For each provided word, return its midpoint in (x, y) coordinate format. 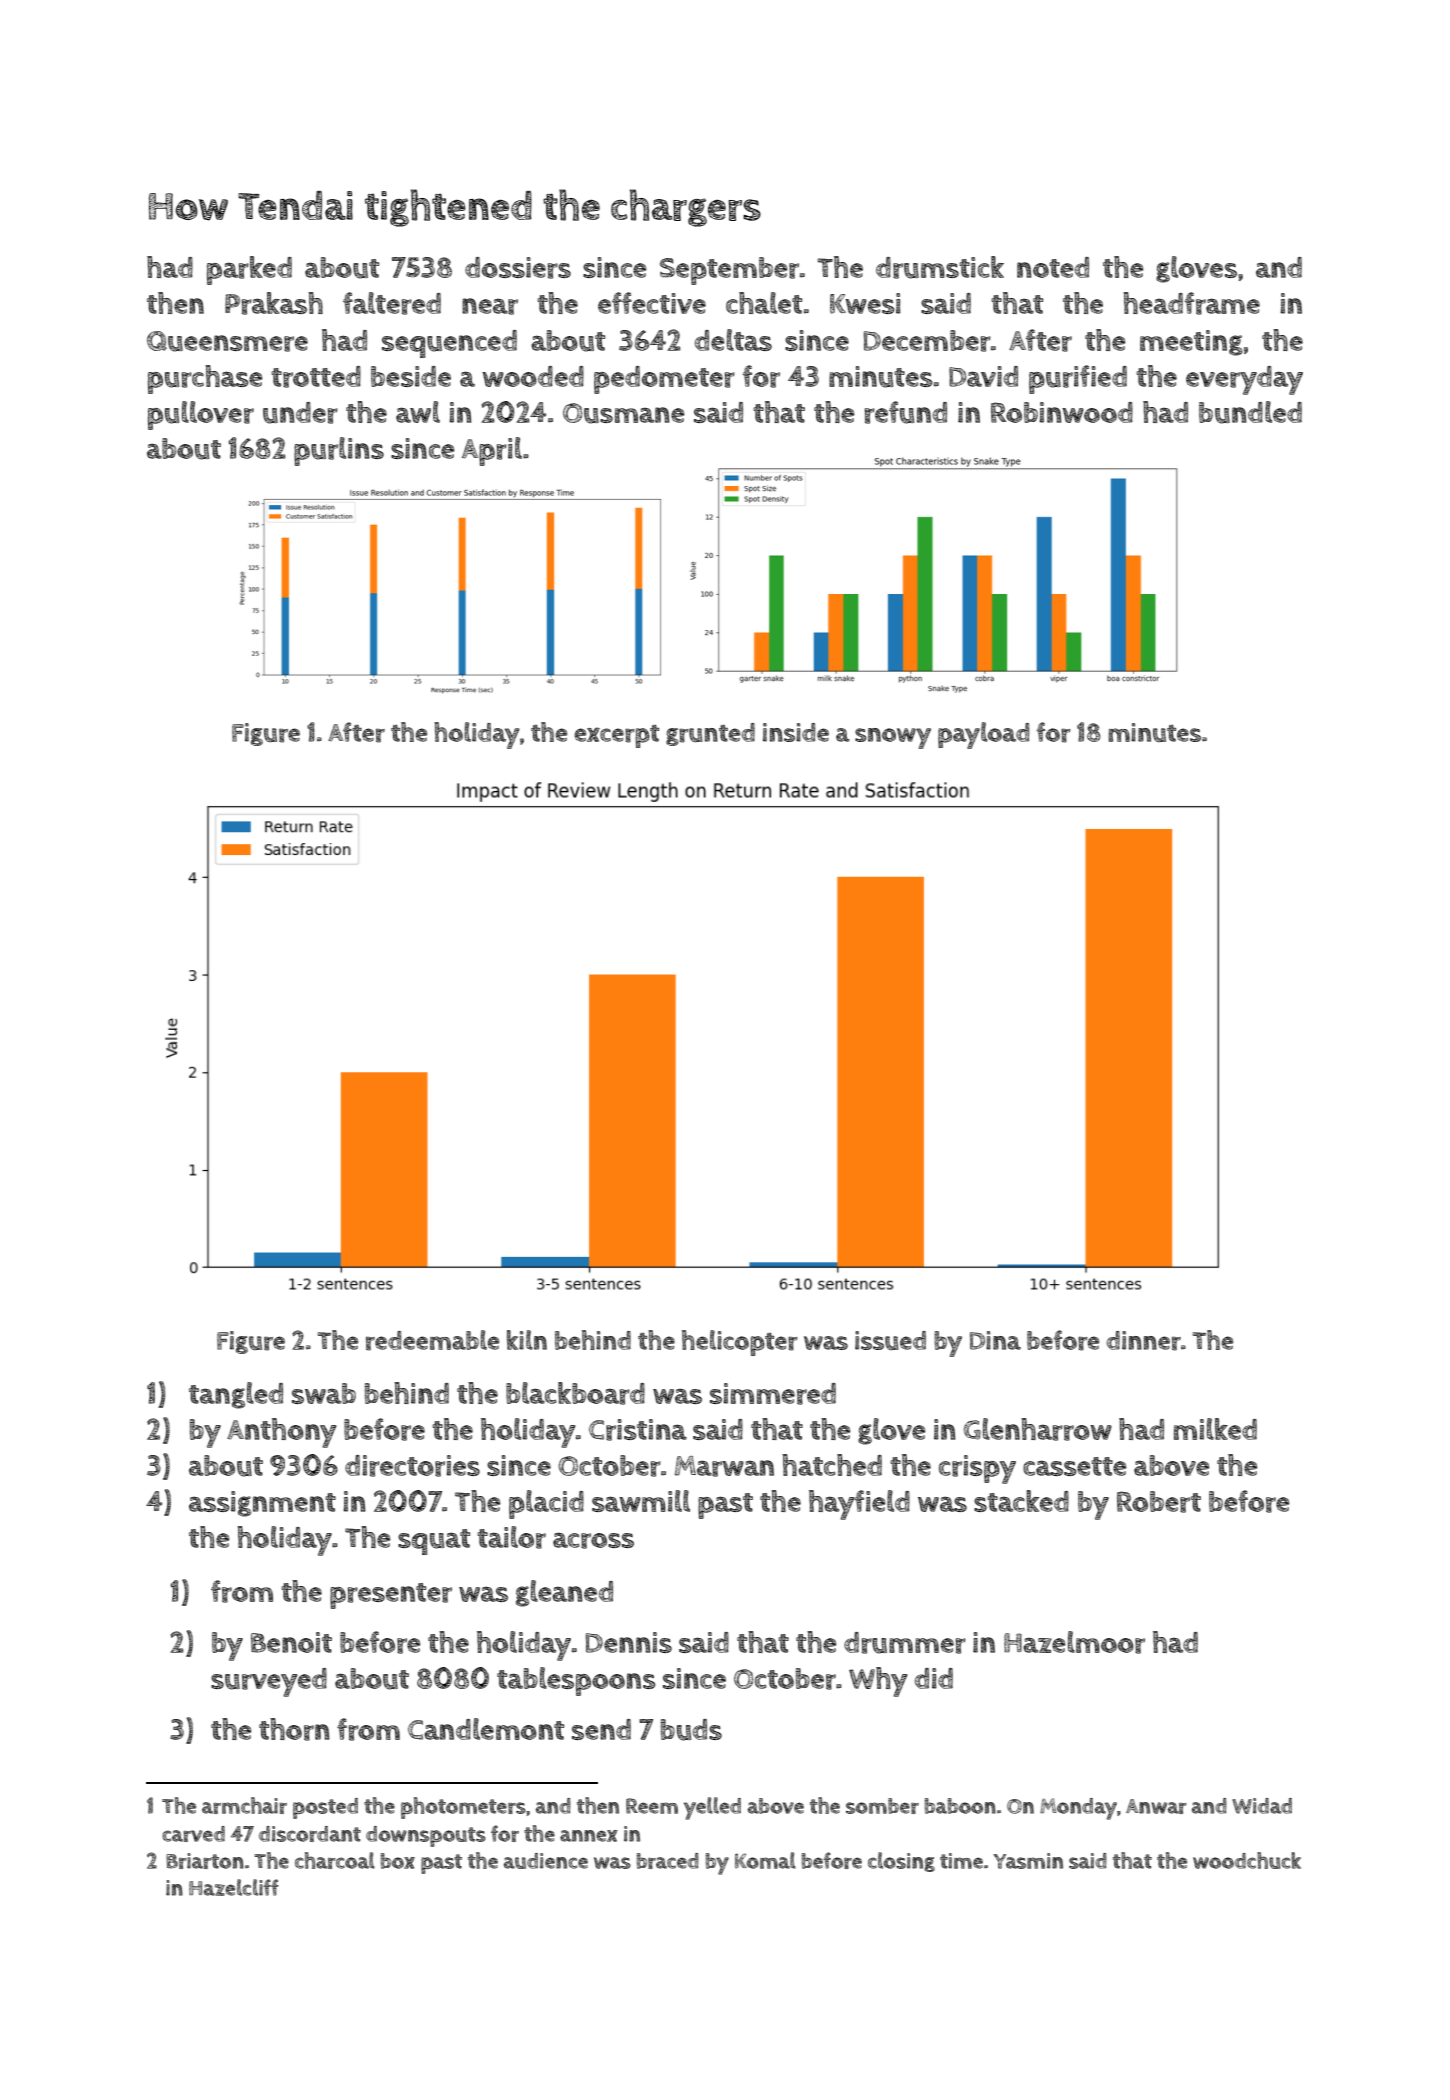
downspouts (426, 1836)
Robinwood (1062, 412)
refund (906, 412)
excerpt (617, 736)
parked (249, 270)
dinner (1143, 1341)
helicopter (740, 1343)
